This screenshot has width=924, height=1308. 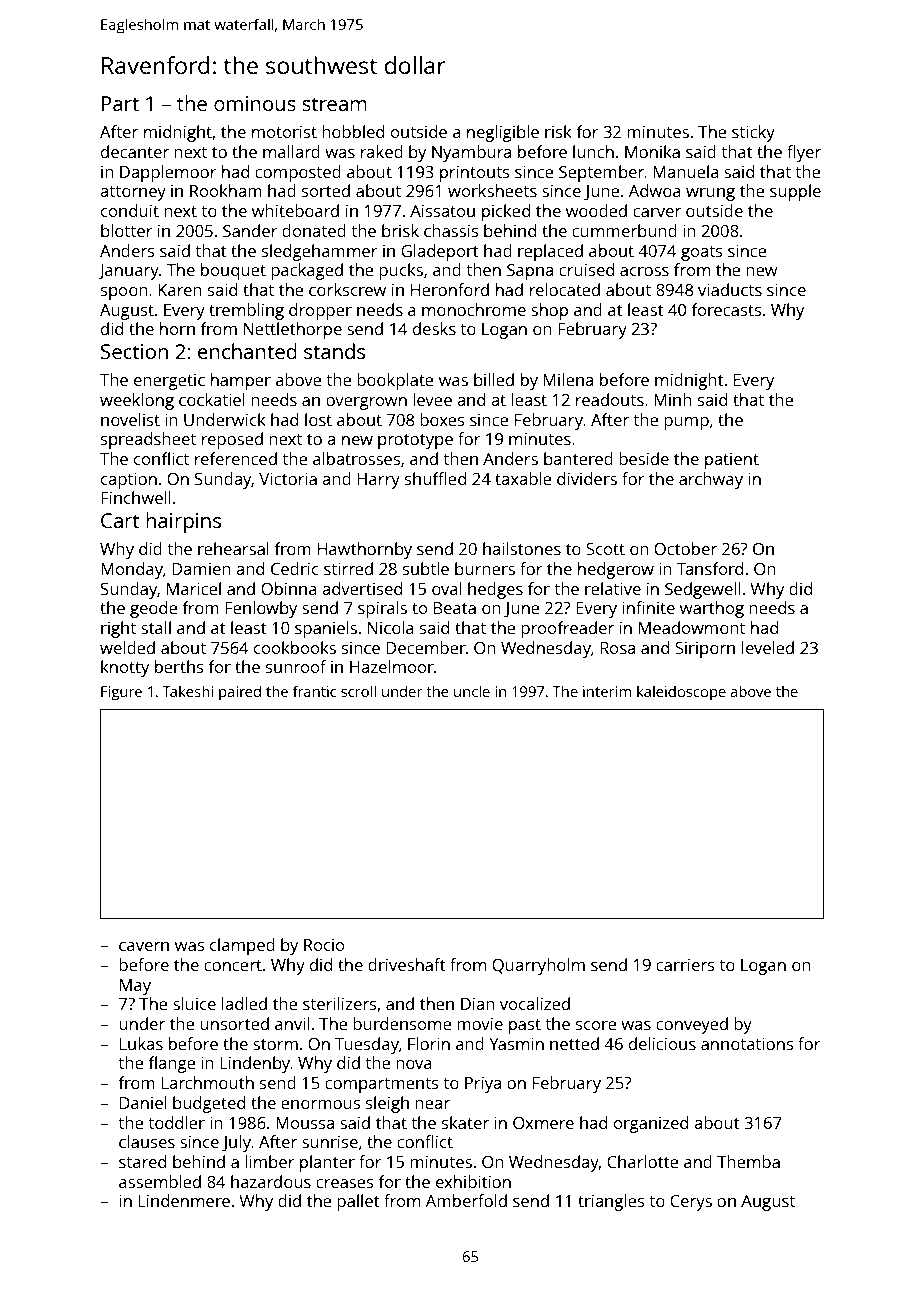 What do you see at coordinates (144, 946) in the screenshot?
I see `cavern` at bounding box center [144, 946].
